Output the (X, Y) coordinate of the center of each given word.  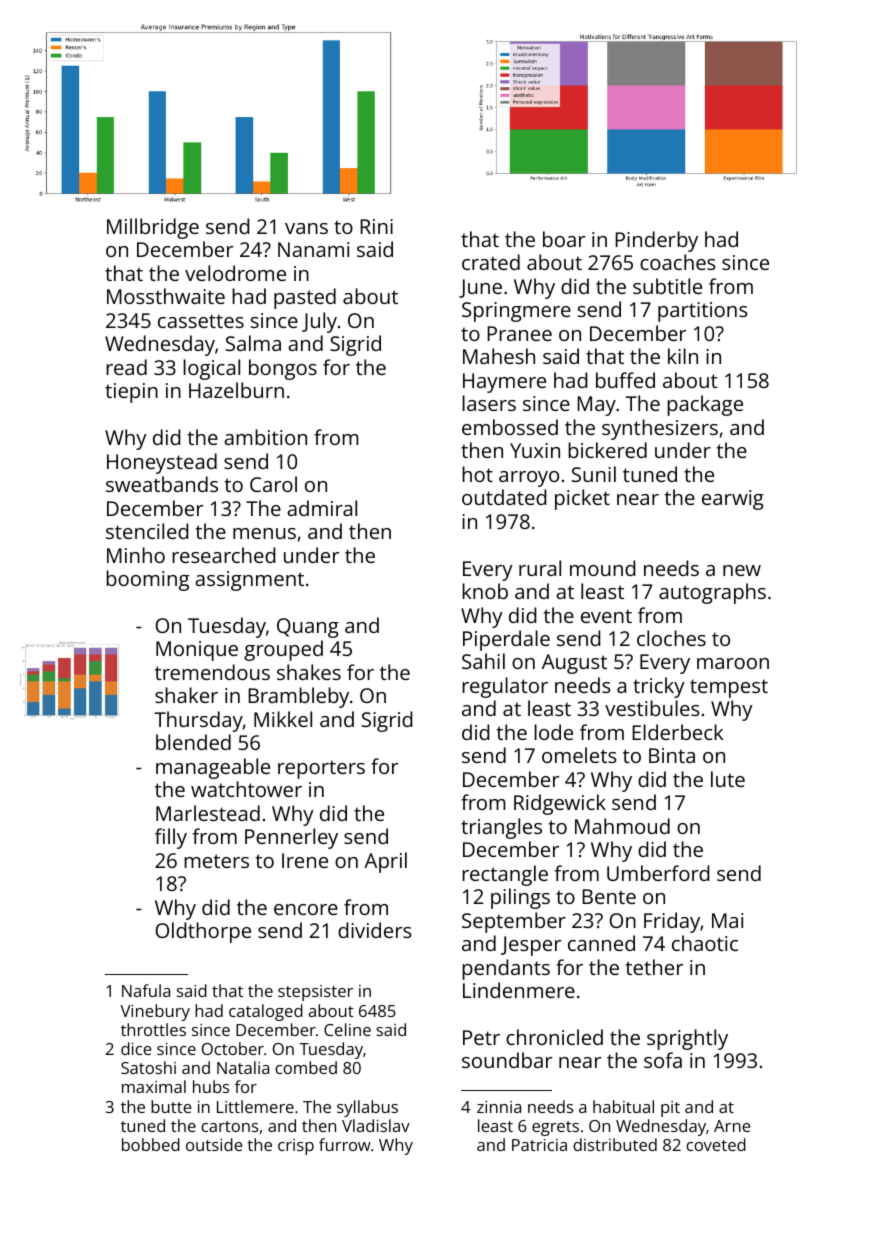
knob (485, 591)
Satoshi (148, 1067)
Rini (376, 226)
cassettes (201, 321)
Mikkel (283, 719)
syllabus (367, 1108)
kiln (683, 356)
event (606, 616)
